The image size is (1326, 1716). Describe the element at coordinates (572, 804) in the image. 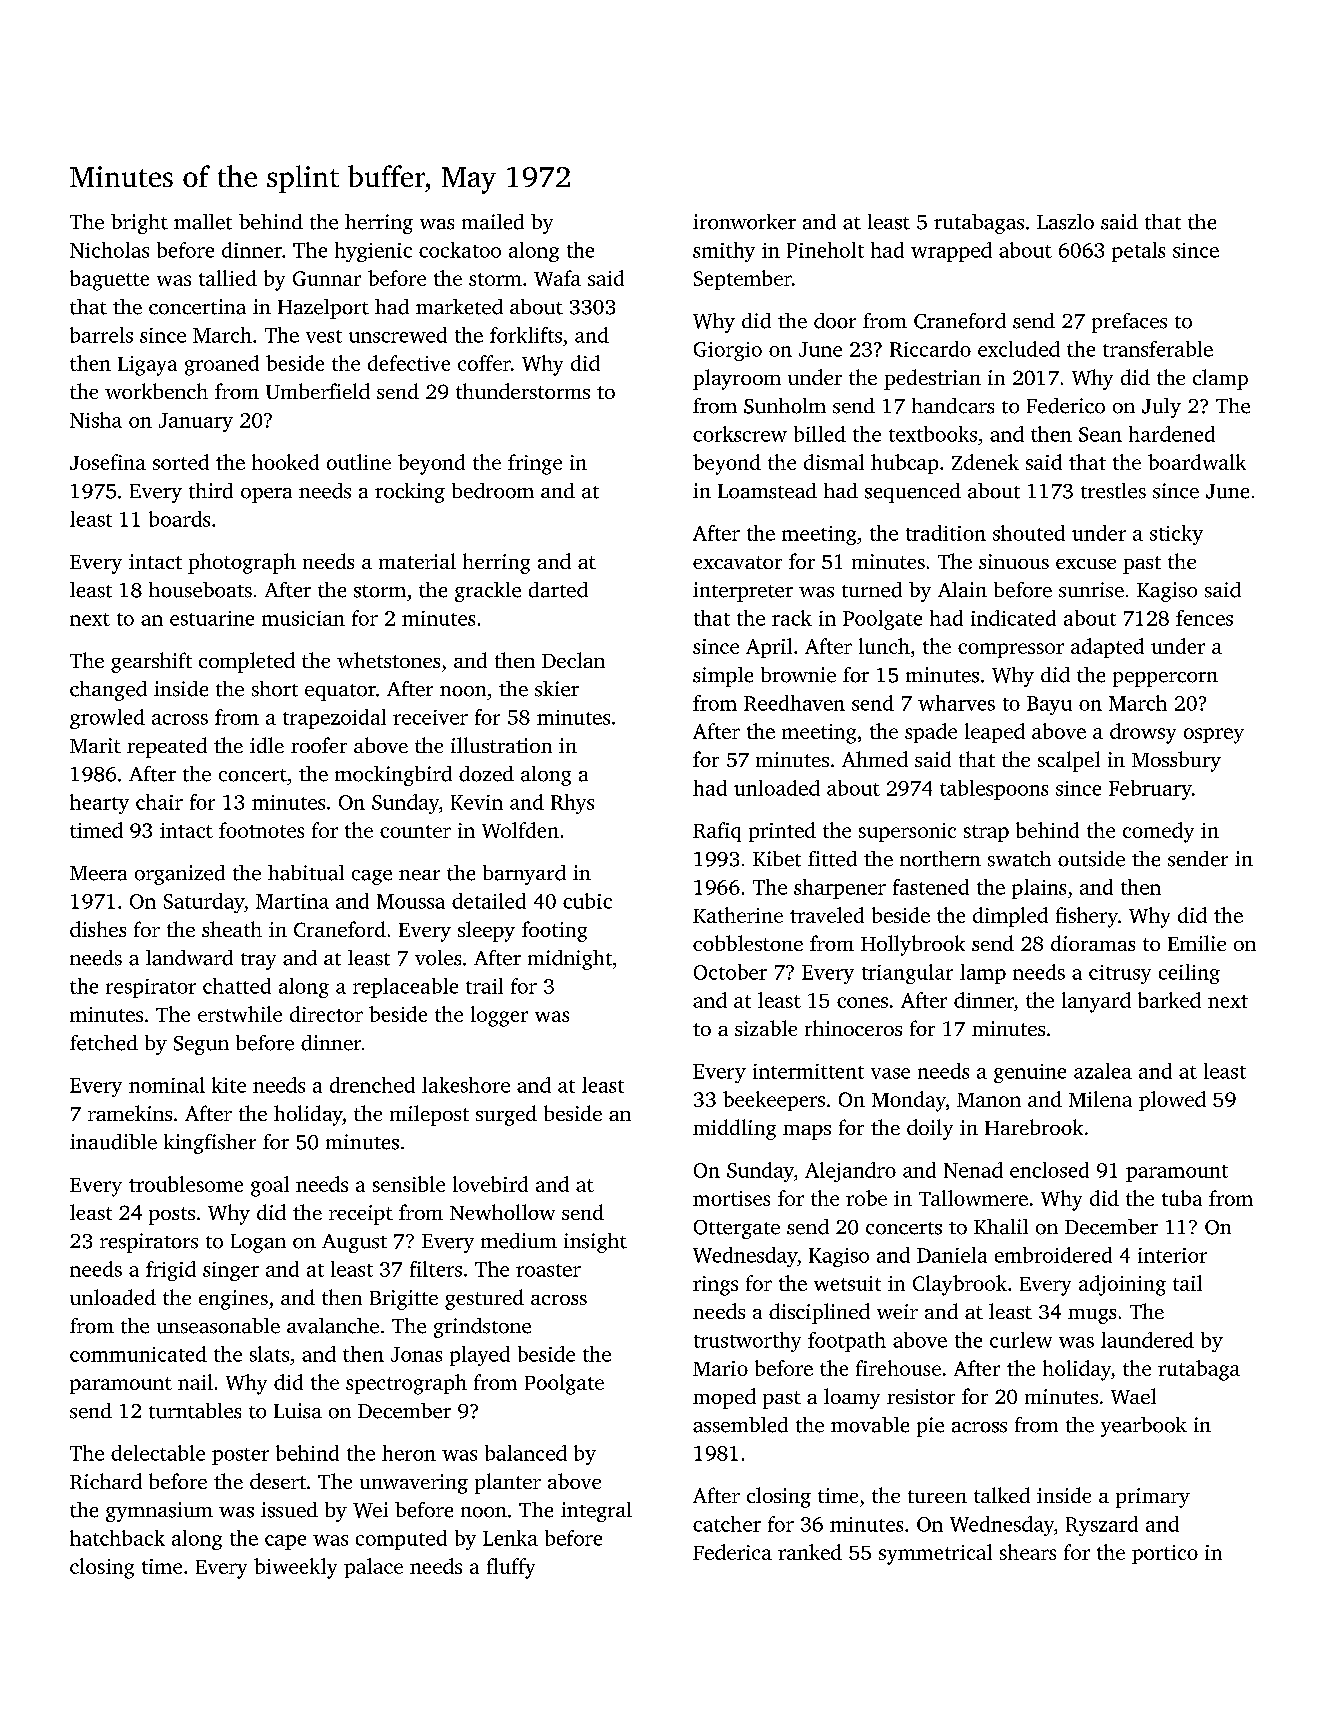

I see `Rhys` at that location.
